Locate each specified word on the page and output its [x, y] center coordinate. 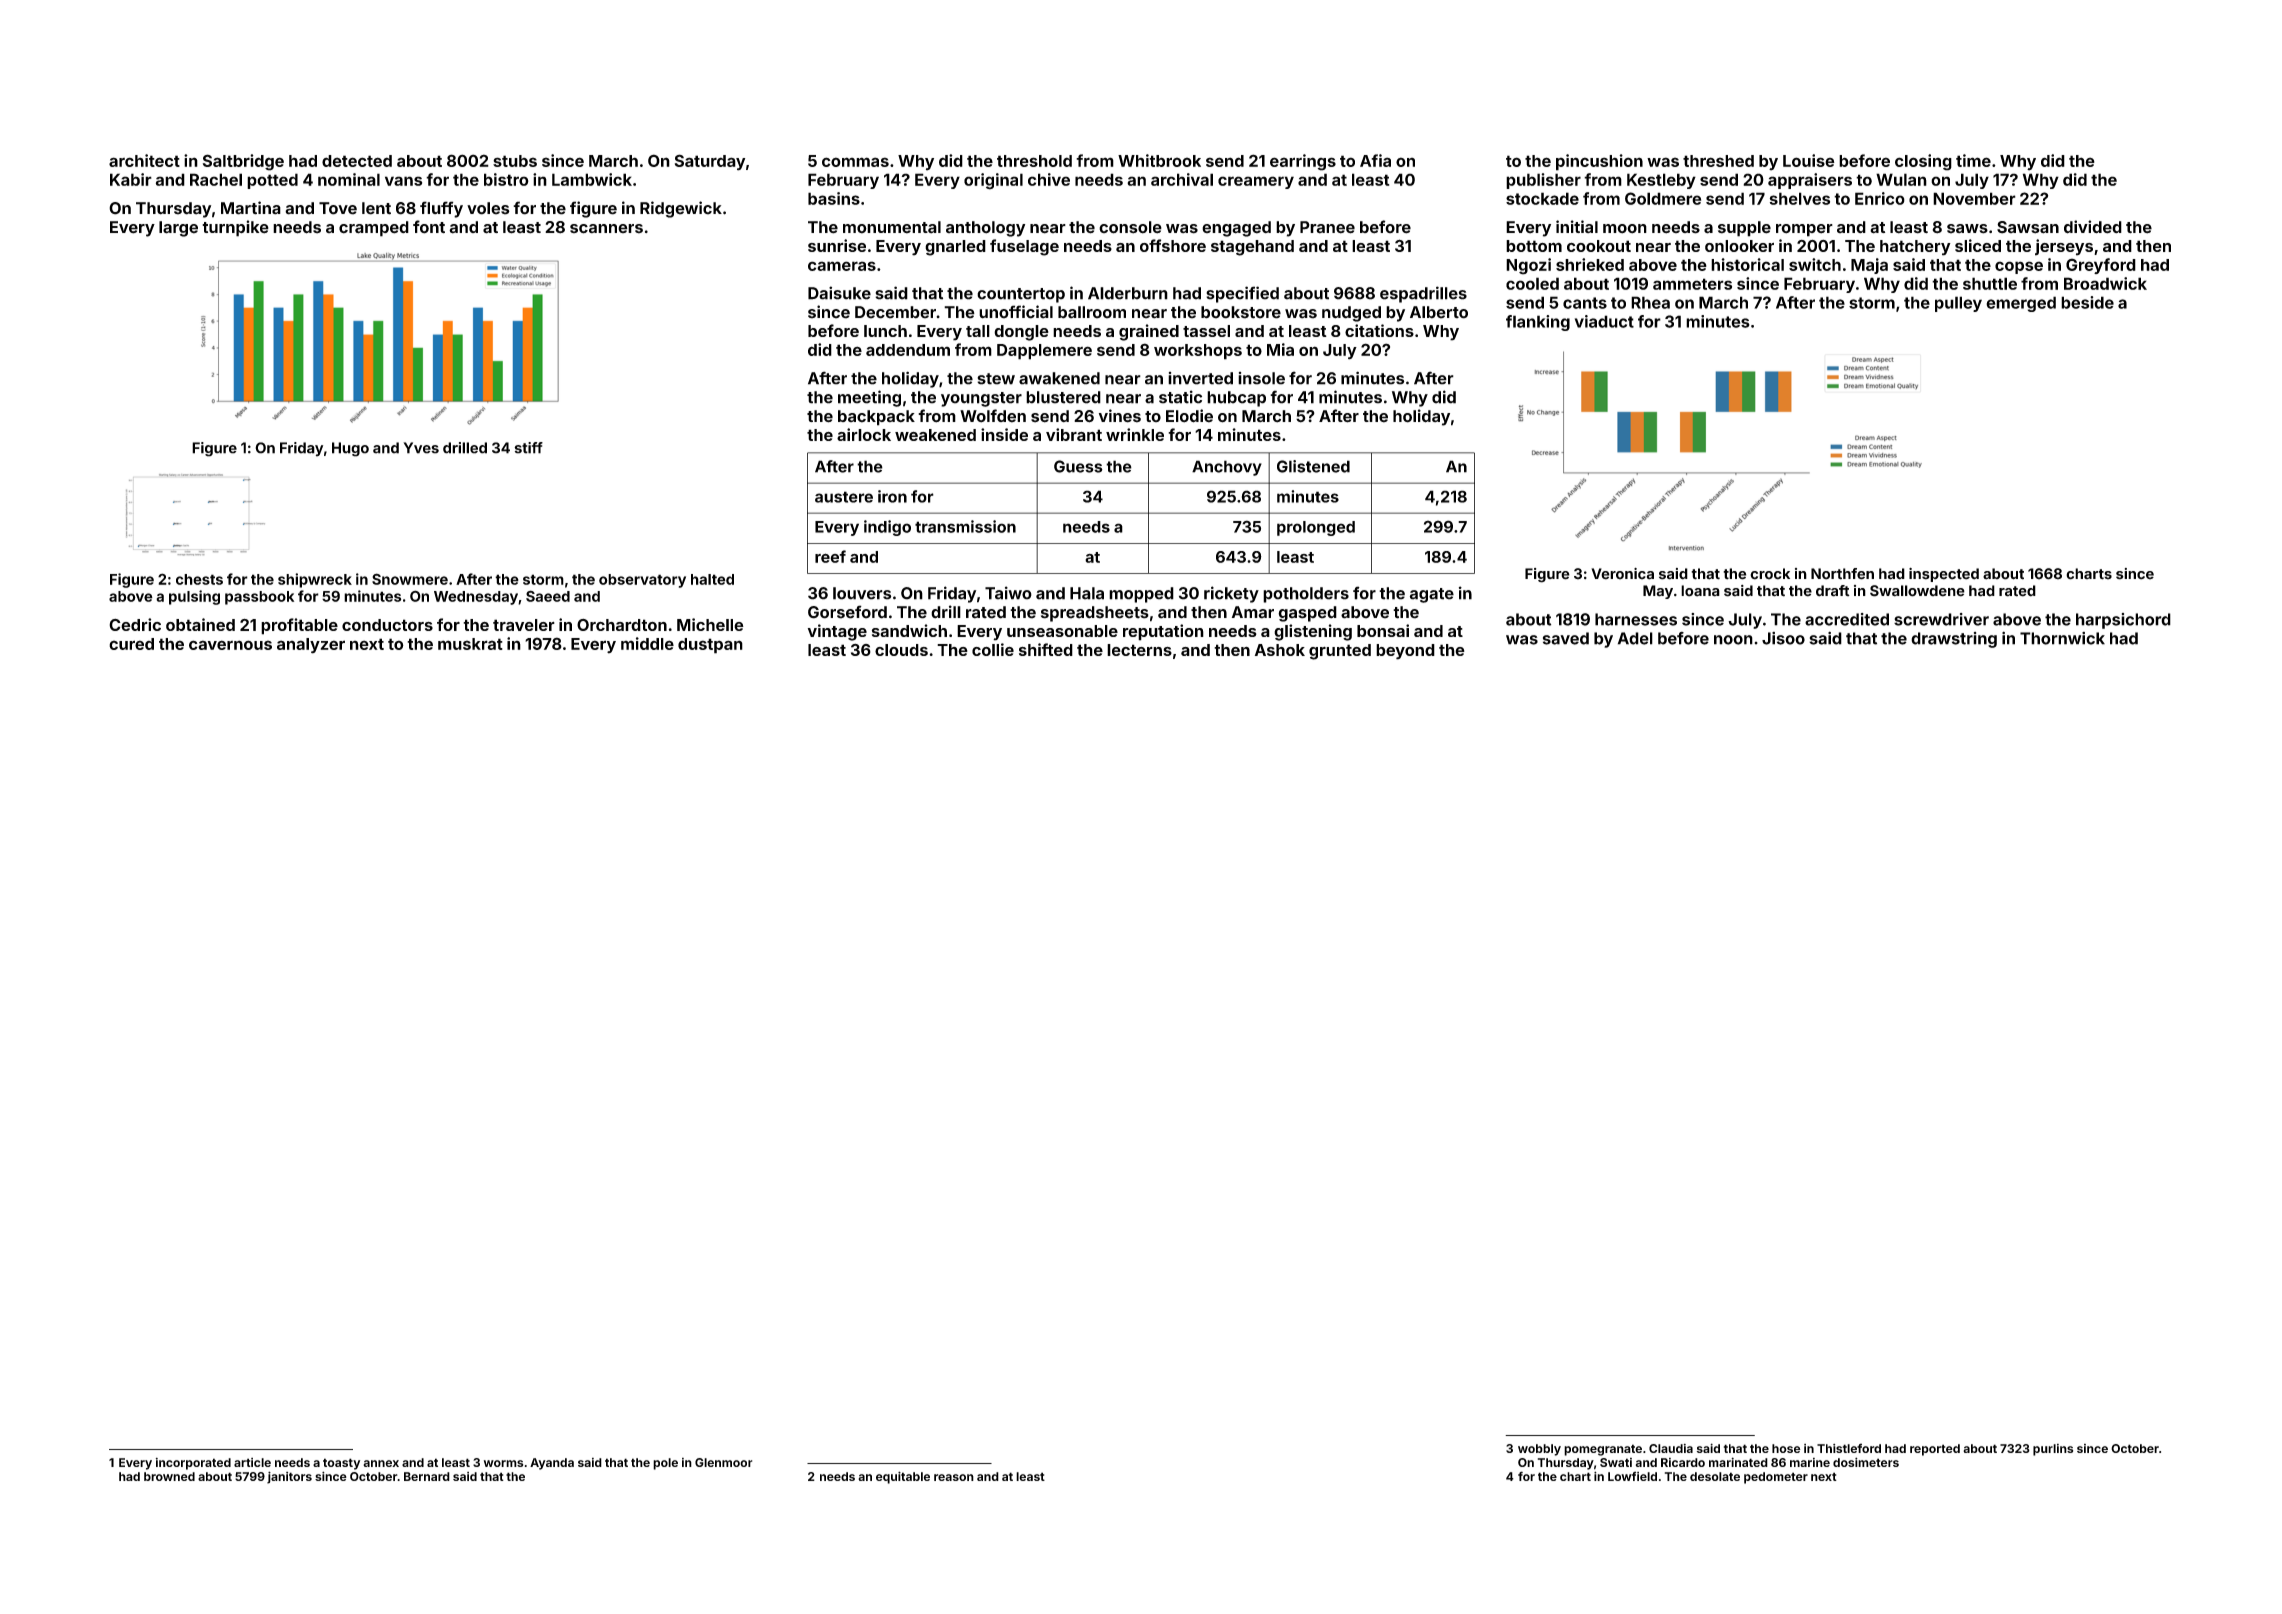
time [1973, 160]
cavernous [230, 645]
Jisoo [1783, 638]
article [252, 1462]
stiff [528, 448]
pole [665, 1464]
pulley [1958, 304]
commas [855, 162]
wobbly [1539, 1450]
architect [144, 160]
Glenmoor [723, 1462]
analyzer [311, 646]
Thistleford [1849, 1448]
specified [1242, 294]
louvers [862, 593]
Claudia [1671, 1448]
